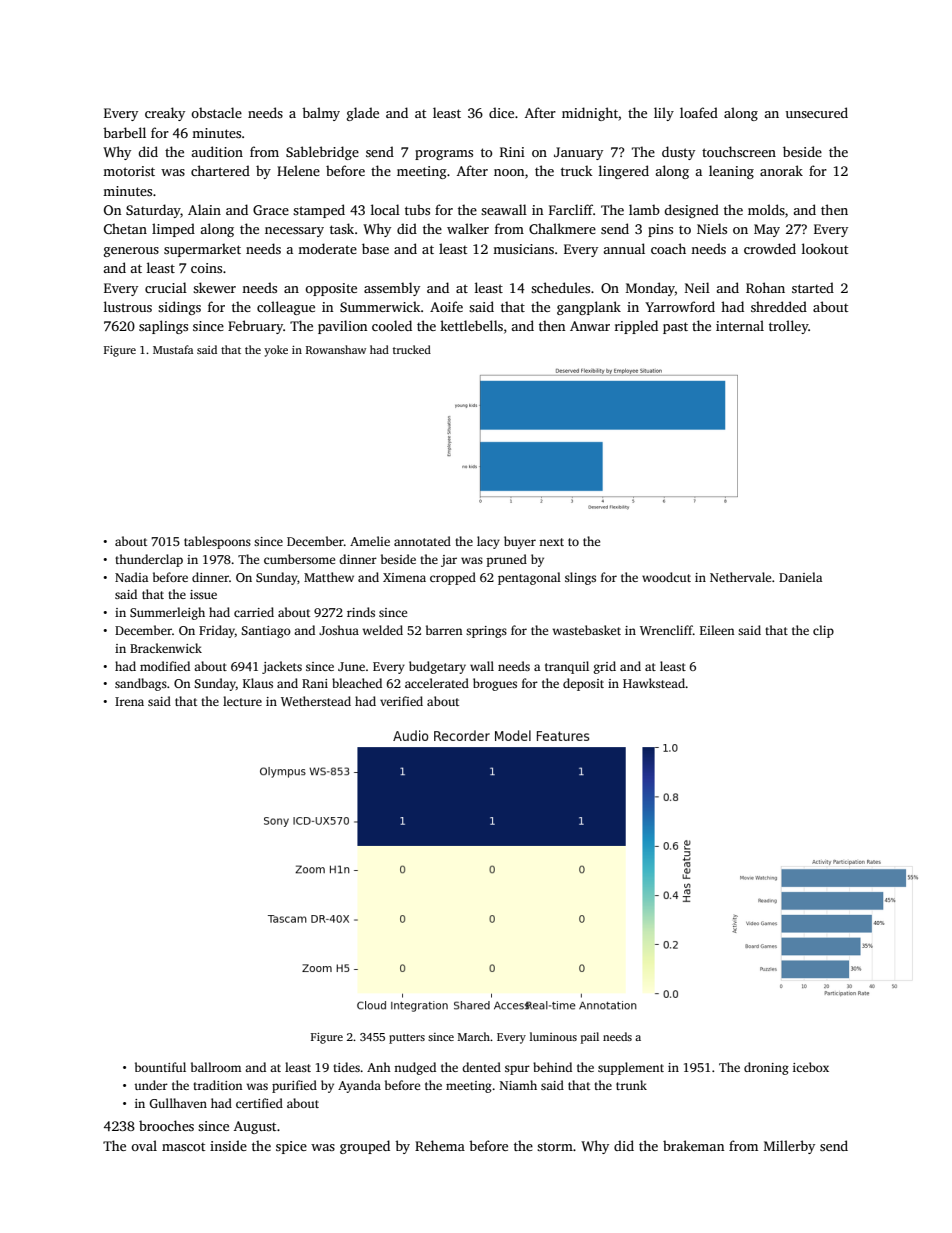 The image size is (952, 1233). What do you see at coordinates (217, 542) in the screenshot?
I see `tablespoons` at bounding box center [217, 542].
